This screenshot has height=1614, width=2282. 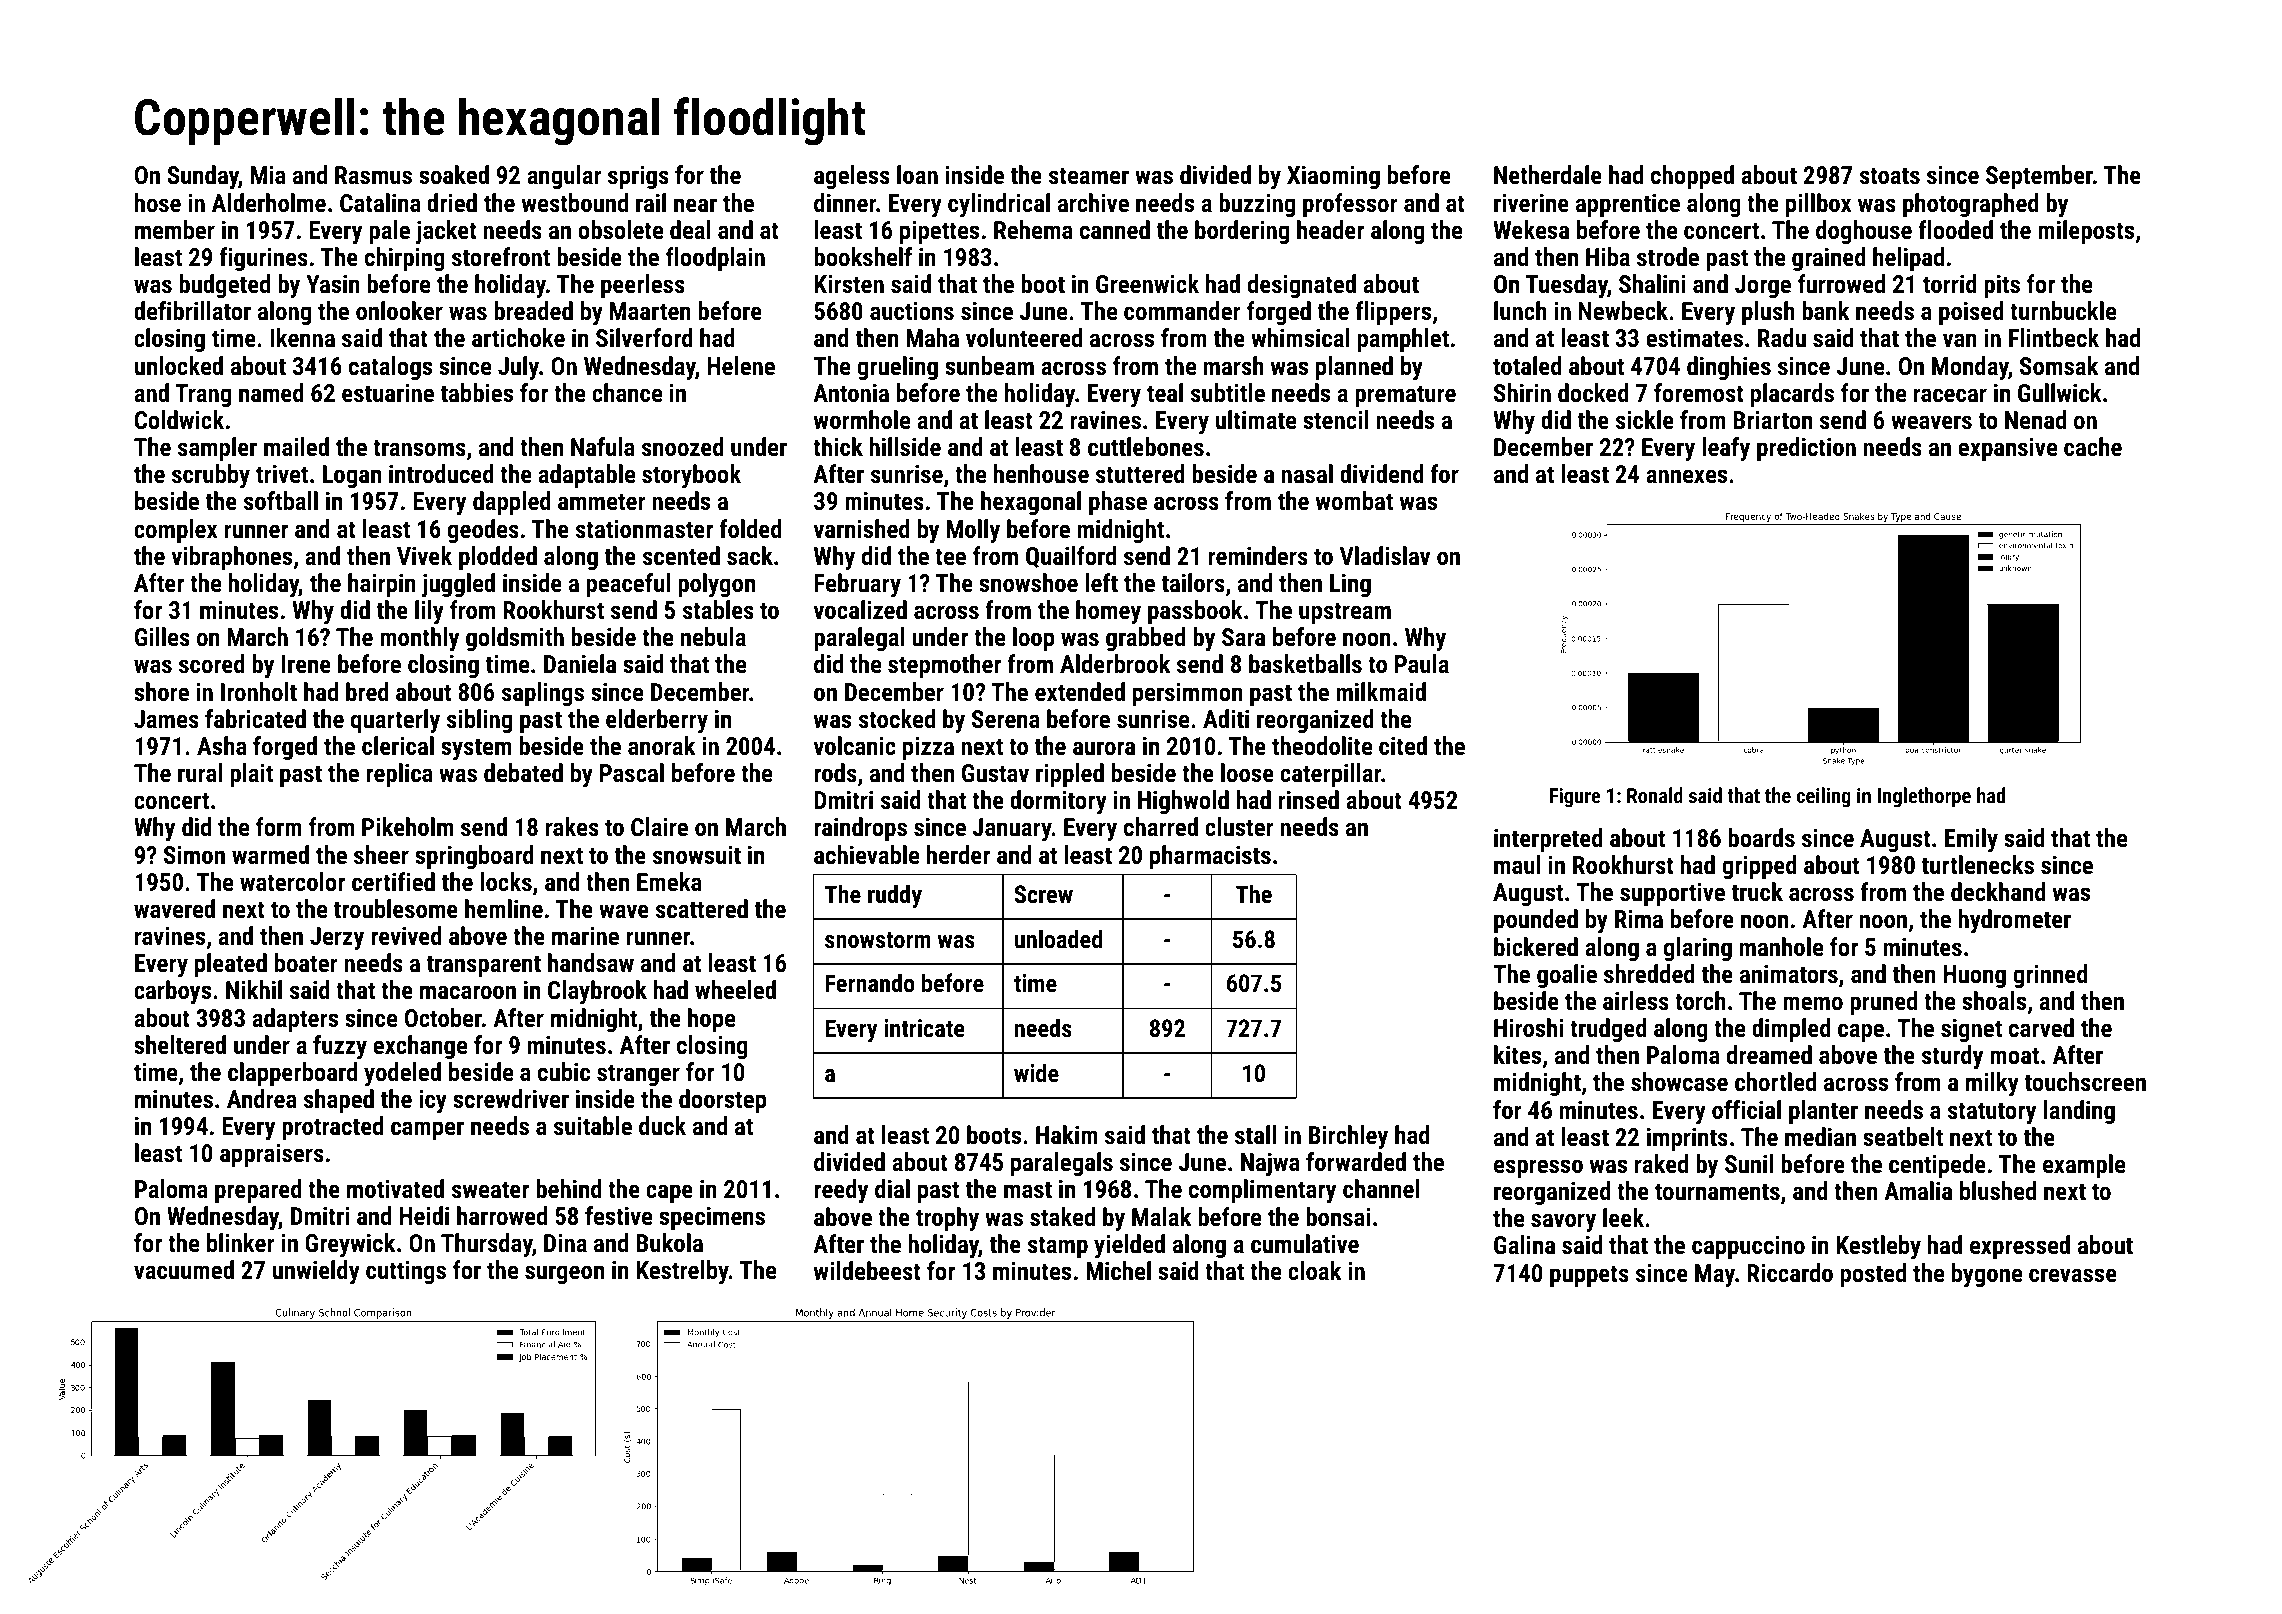 I want to click on pits, so click(x=2002, y=286).
